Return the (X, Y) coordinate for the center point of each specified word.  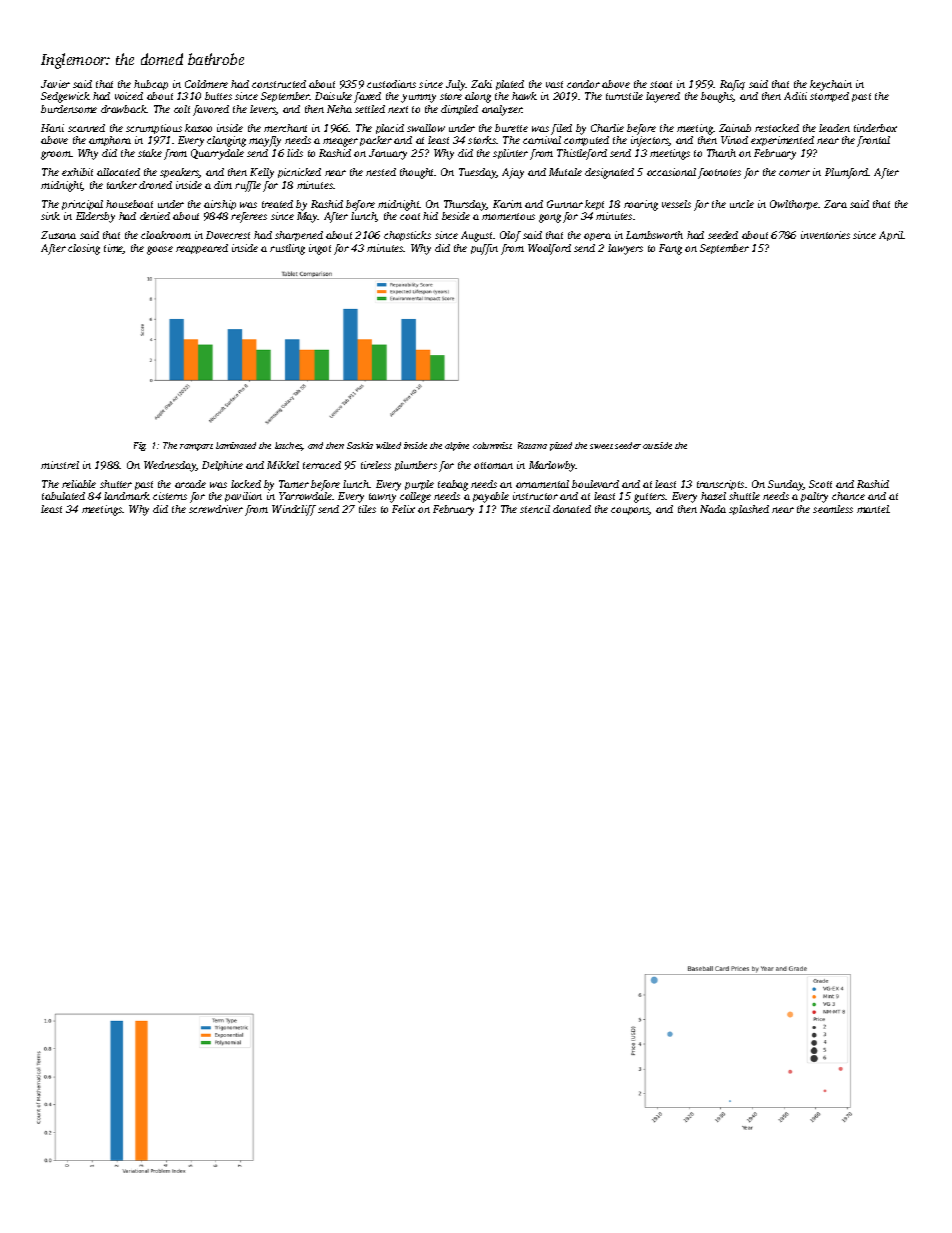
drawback (124, 109)
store (451, 96)
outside (657, 445)
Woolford (549, 249)
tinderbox (875, 128)
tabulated (63, 496)
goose (160, 250)
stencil (535, 509)
